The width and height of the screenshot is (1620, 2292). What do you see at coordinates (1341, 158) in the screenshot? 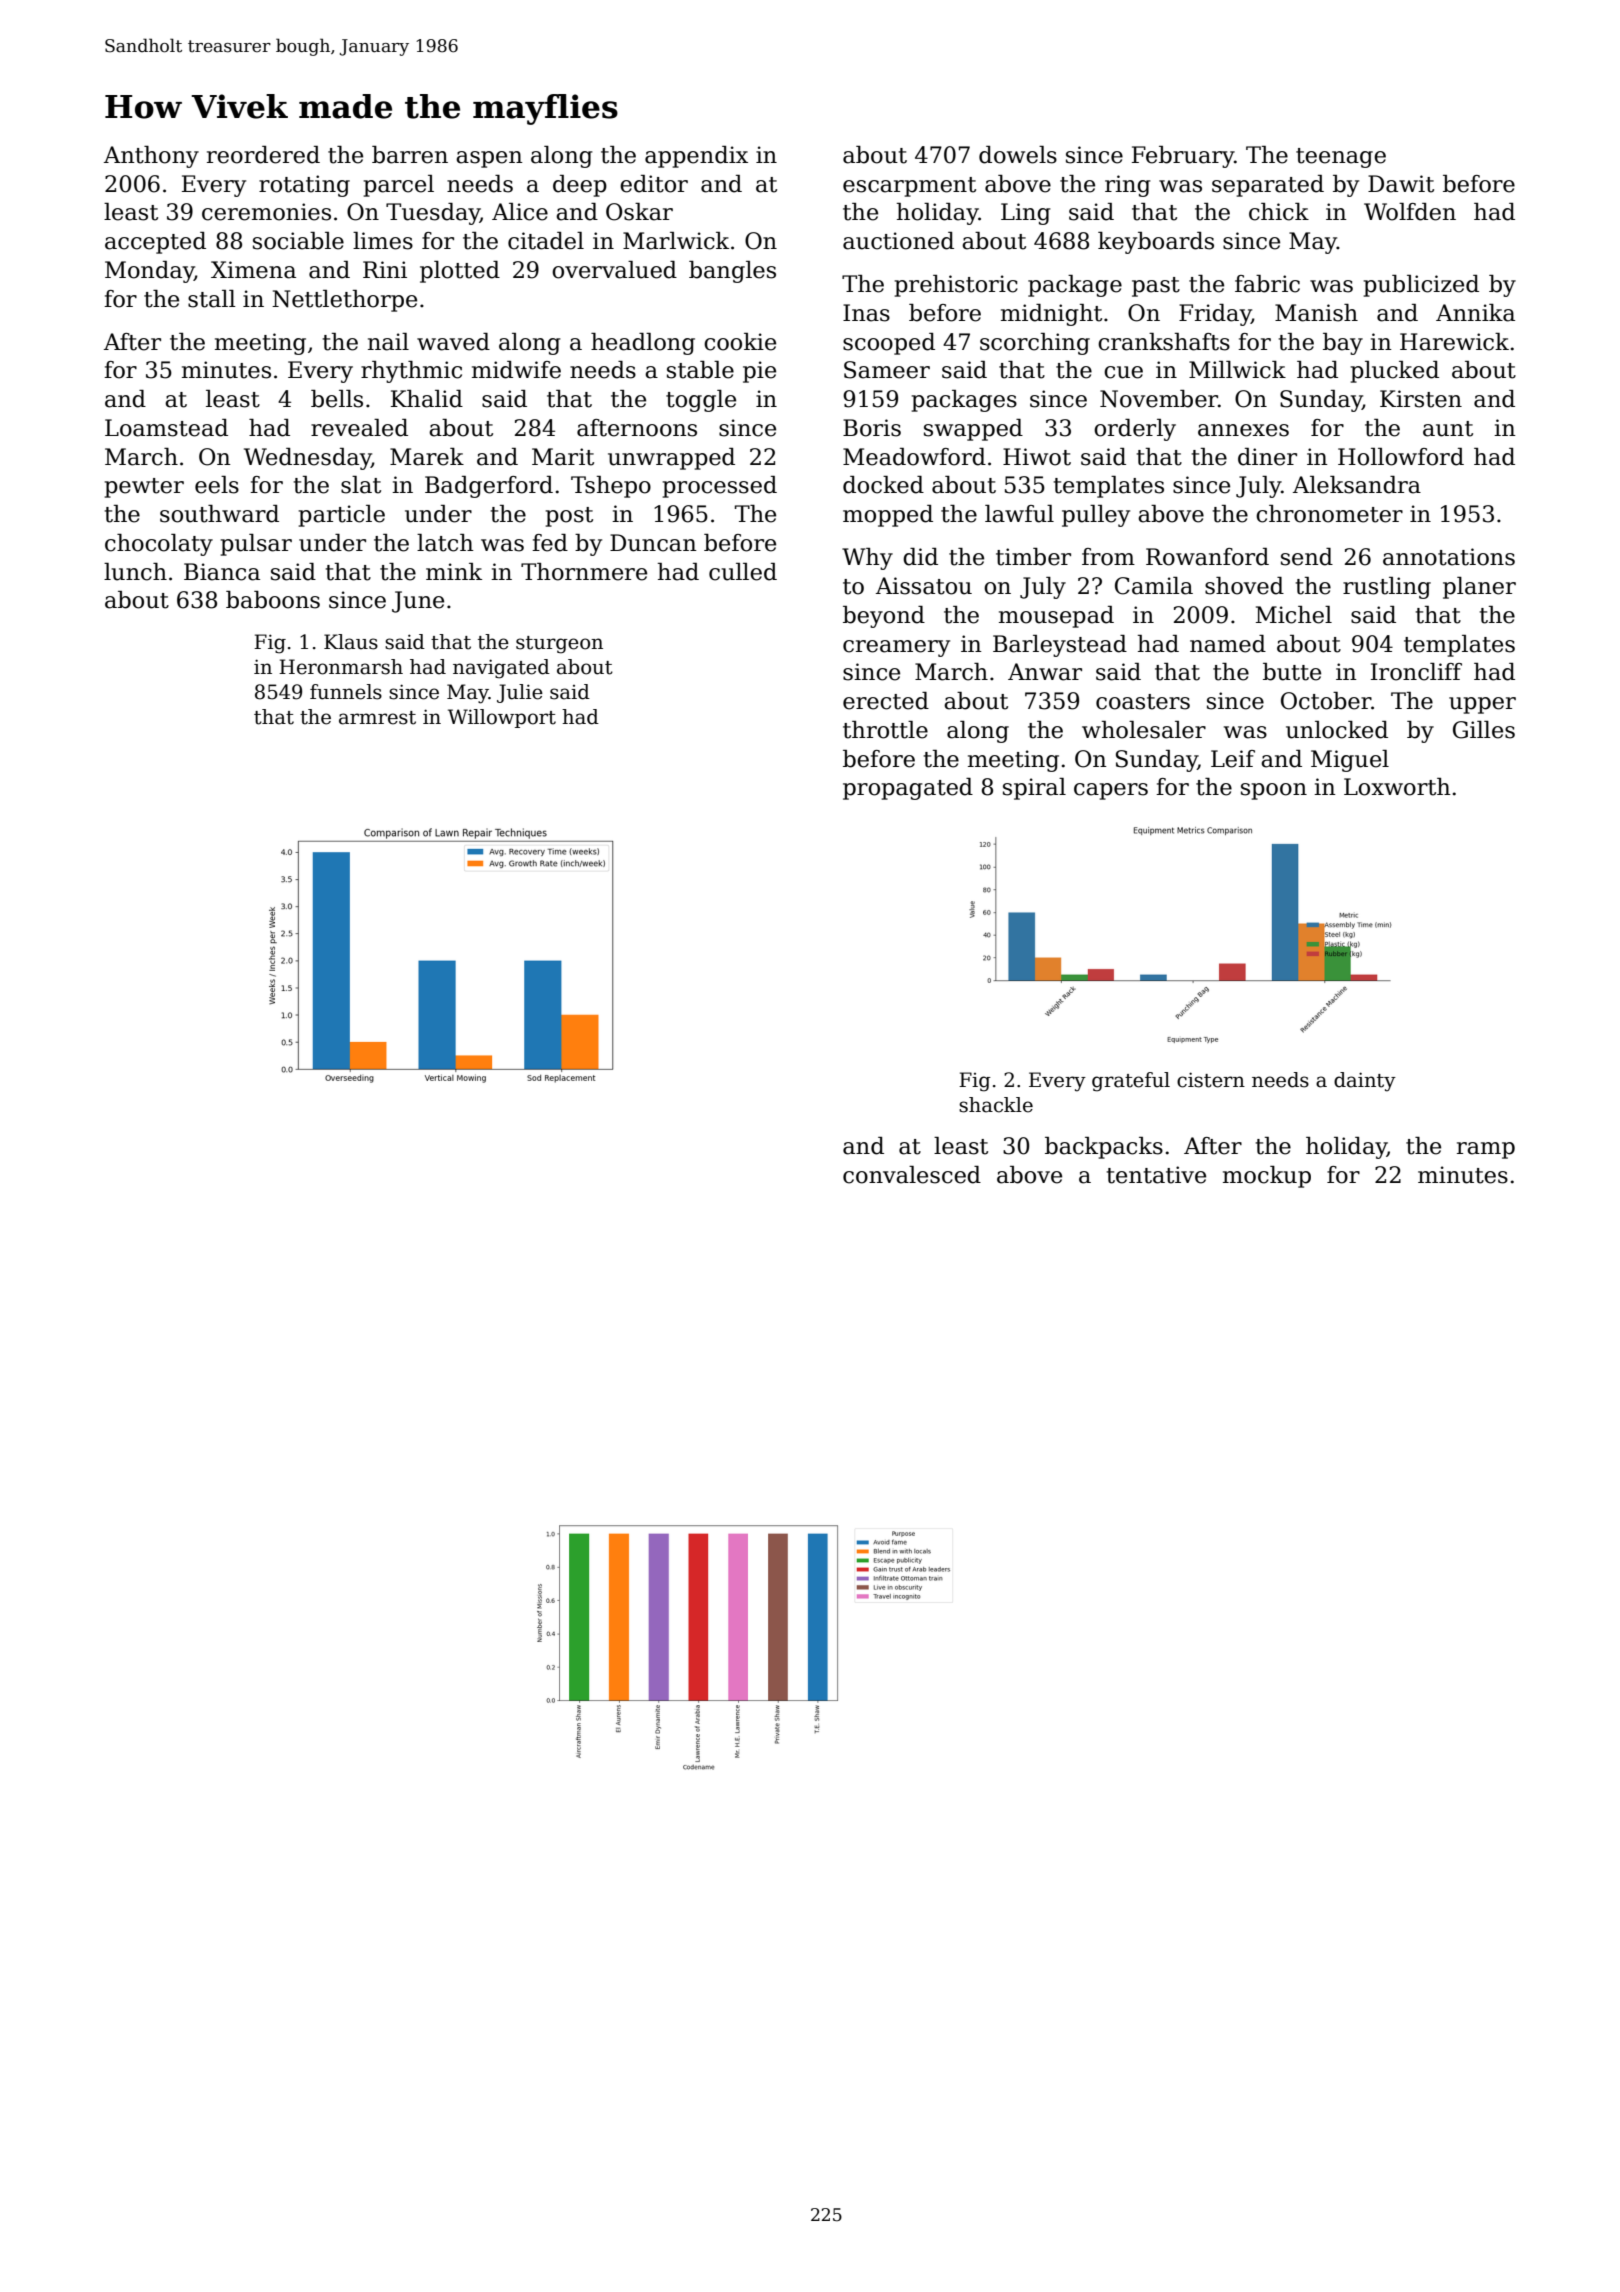
I see `teenage` at bounding box center [1341, 158].
